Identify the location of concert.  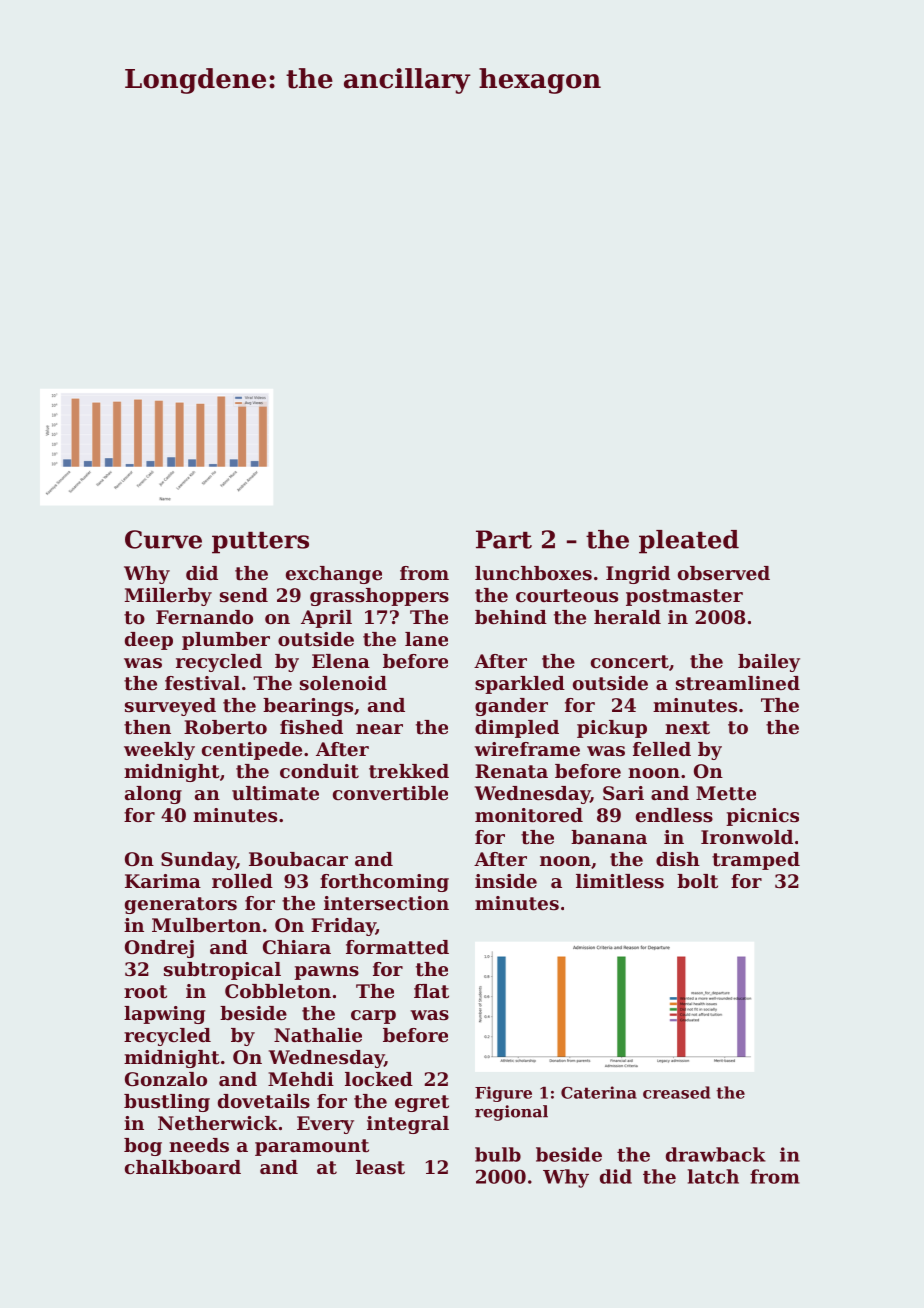
(630, 662).
